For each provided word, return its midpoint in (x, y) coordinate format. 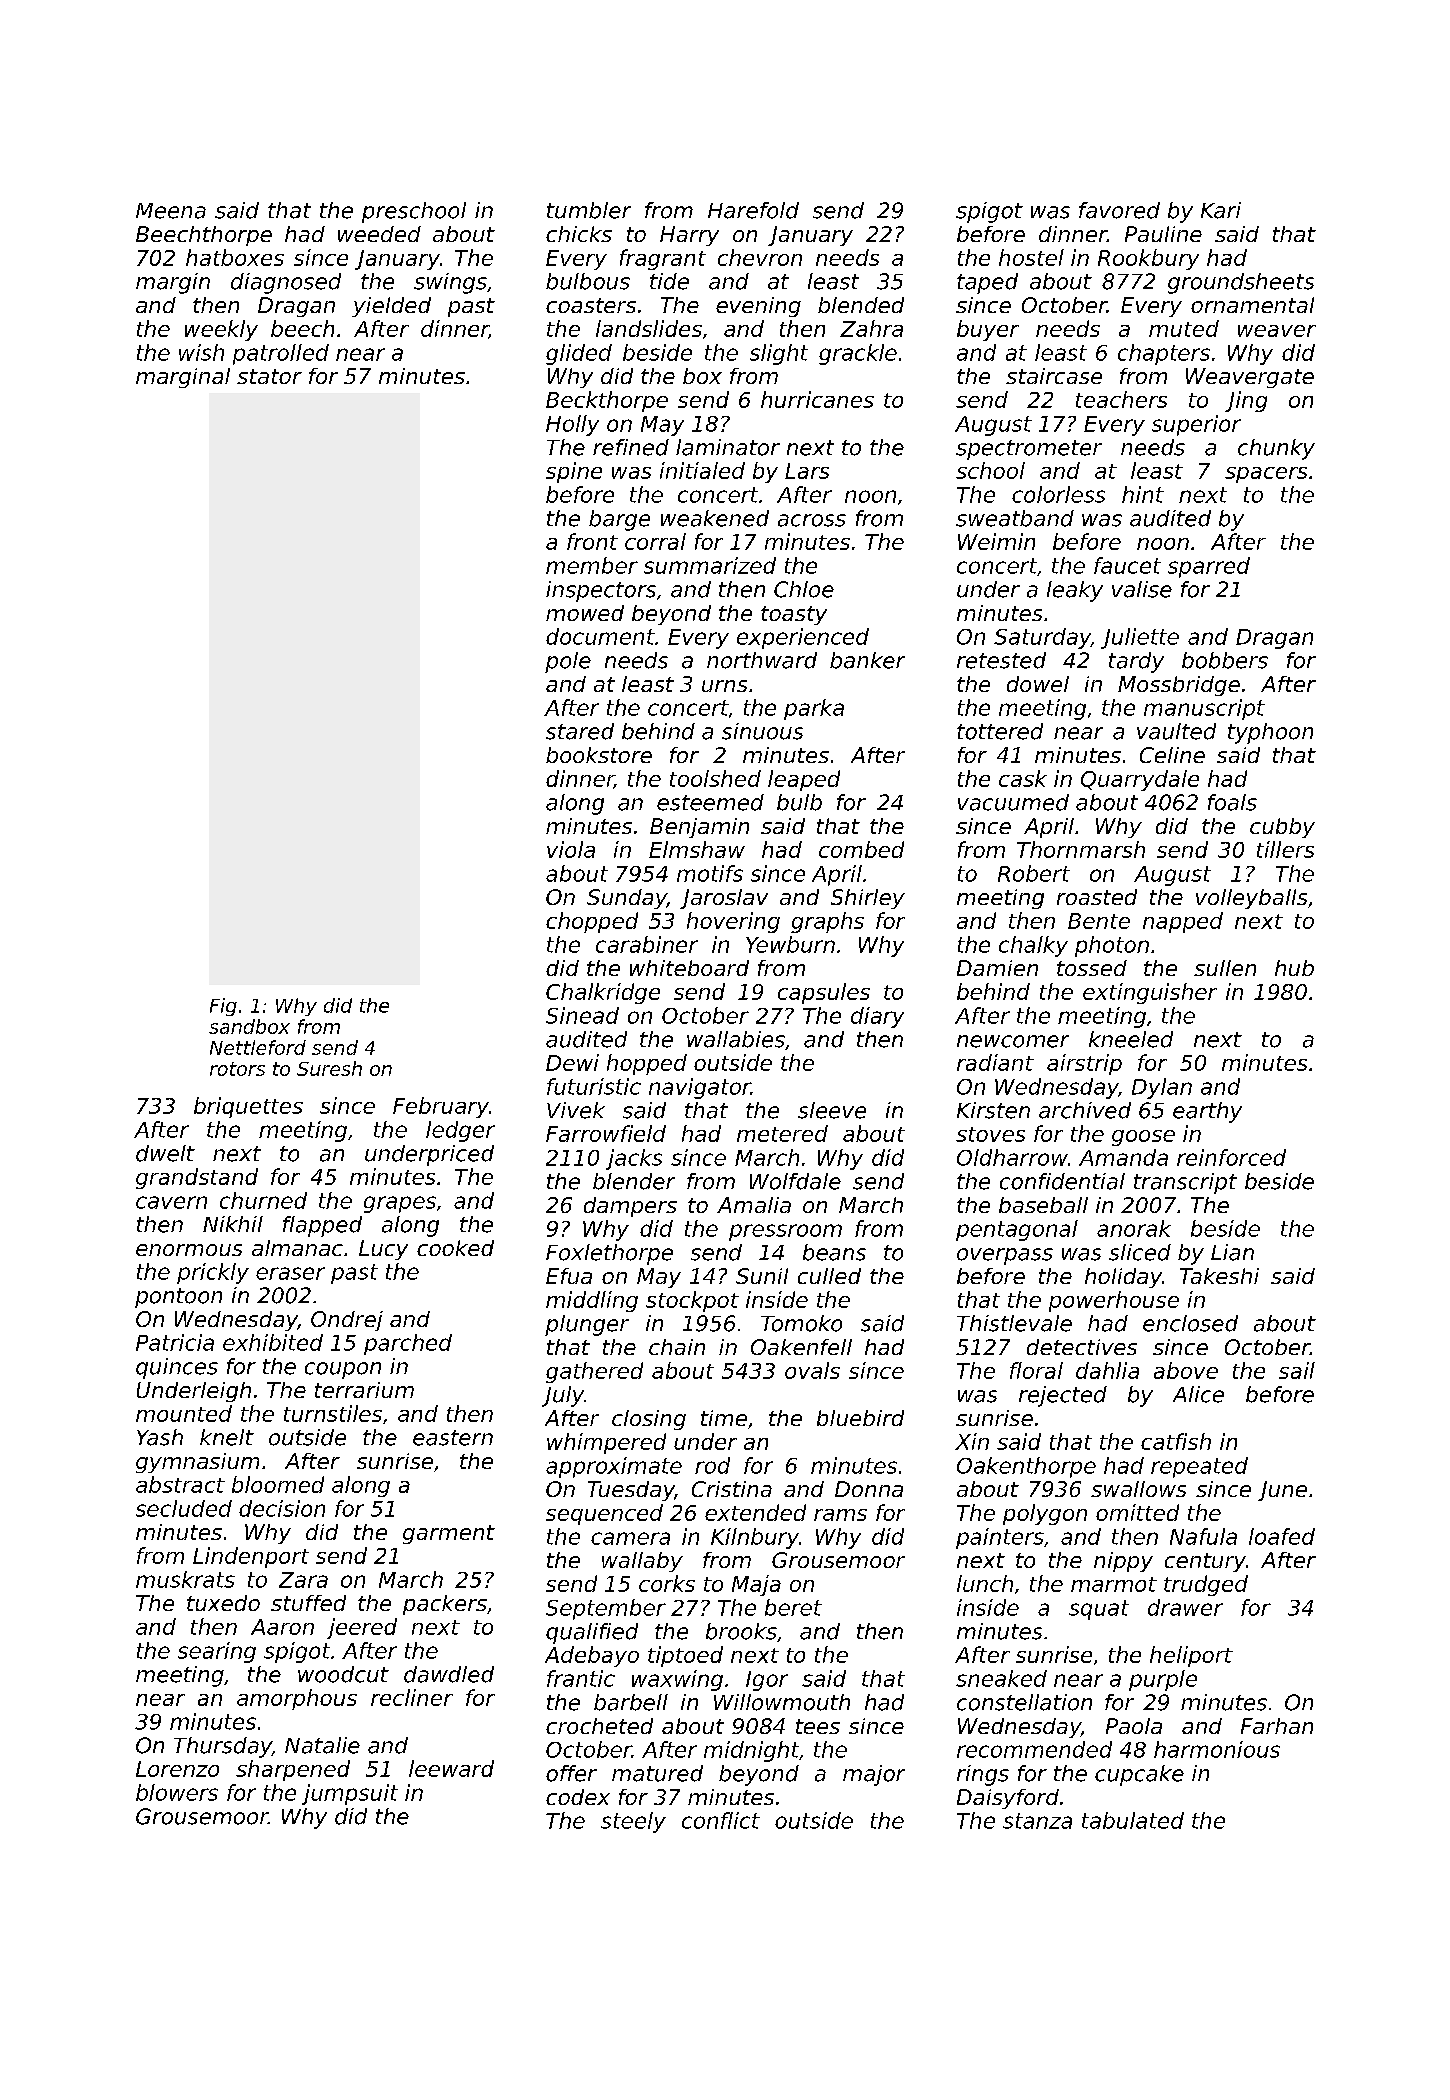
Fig (223, 1007)
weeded (379, 234)
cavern (171, 1202)
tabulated (1133, 1820)
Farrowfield (606, 1133)
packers (445, 1605)
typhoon (1270, 733)
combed (861, 849)
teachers (1121, 399)
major (874, 1775)
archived (1085, 1110)
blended (861, 305)
